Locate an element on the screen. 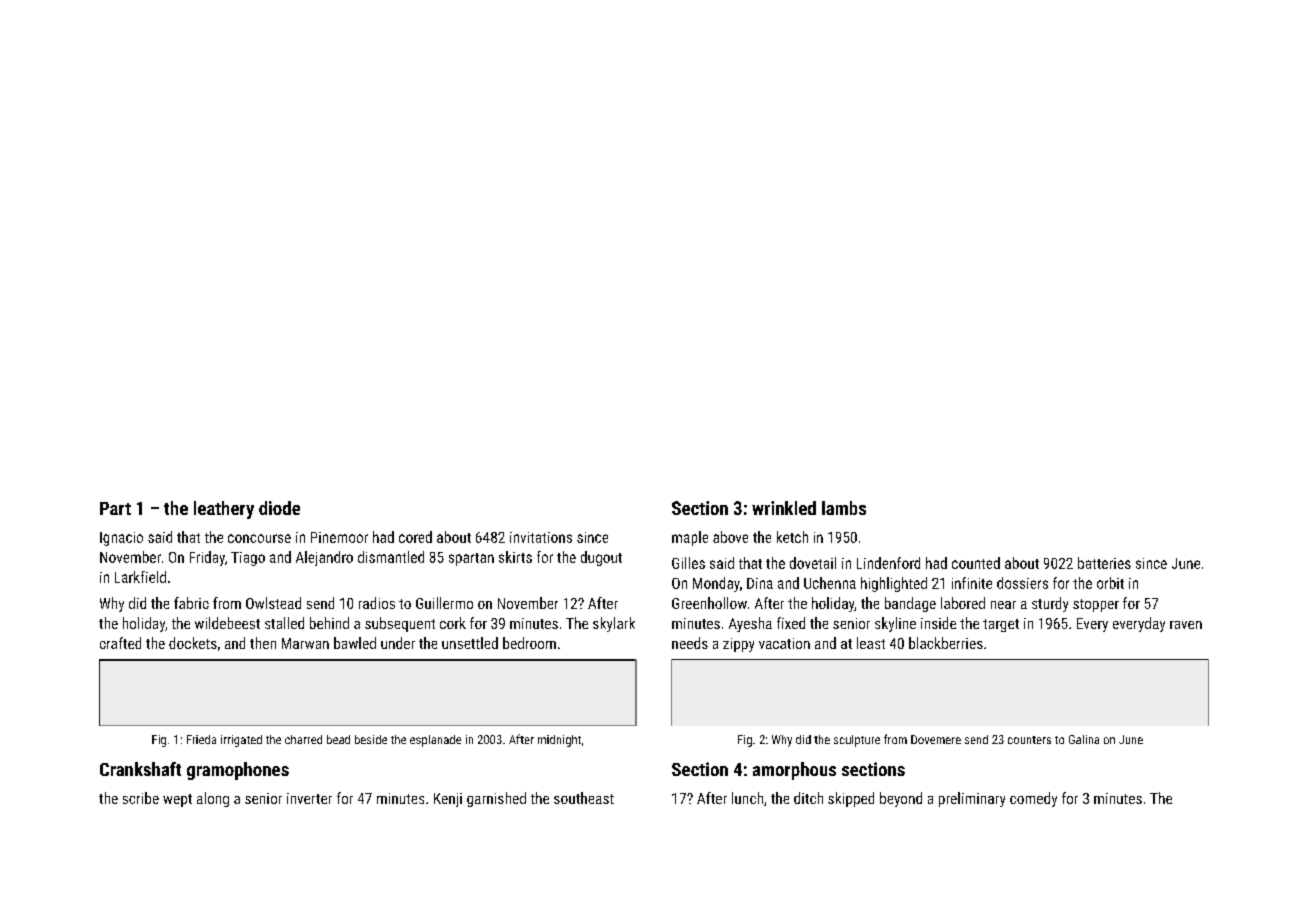 The image size is (1308, 924). bedroom is located at coordinates (529, 643).
